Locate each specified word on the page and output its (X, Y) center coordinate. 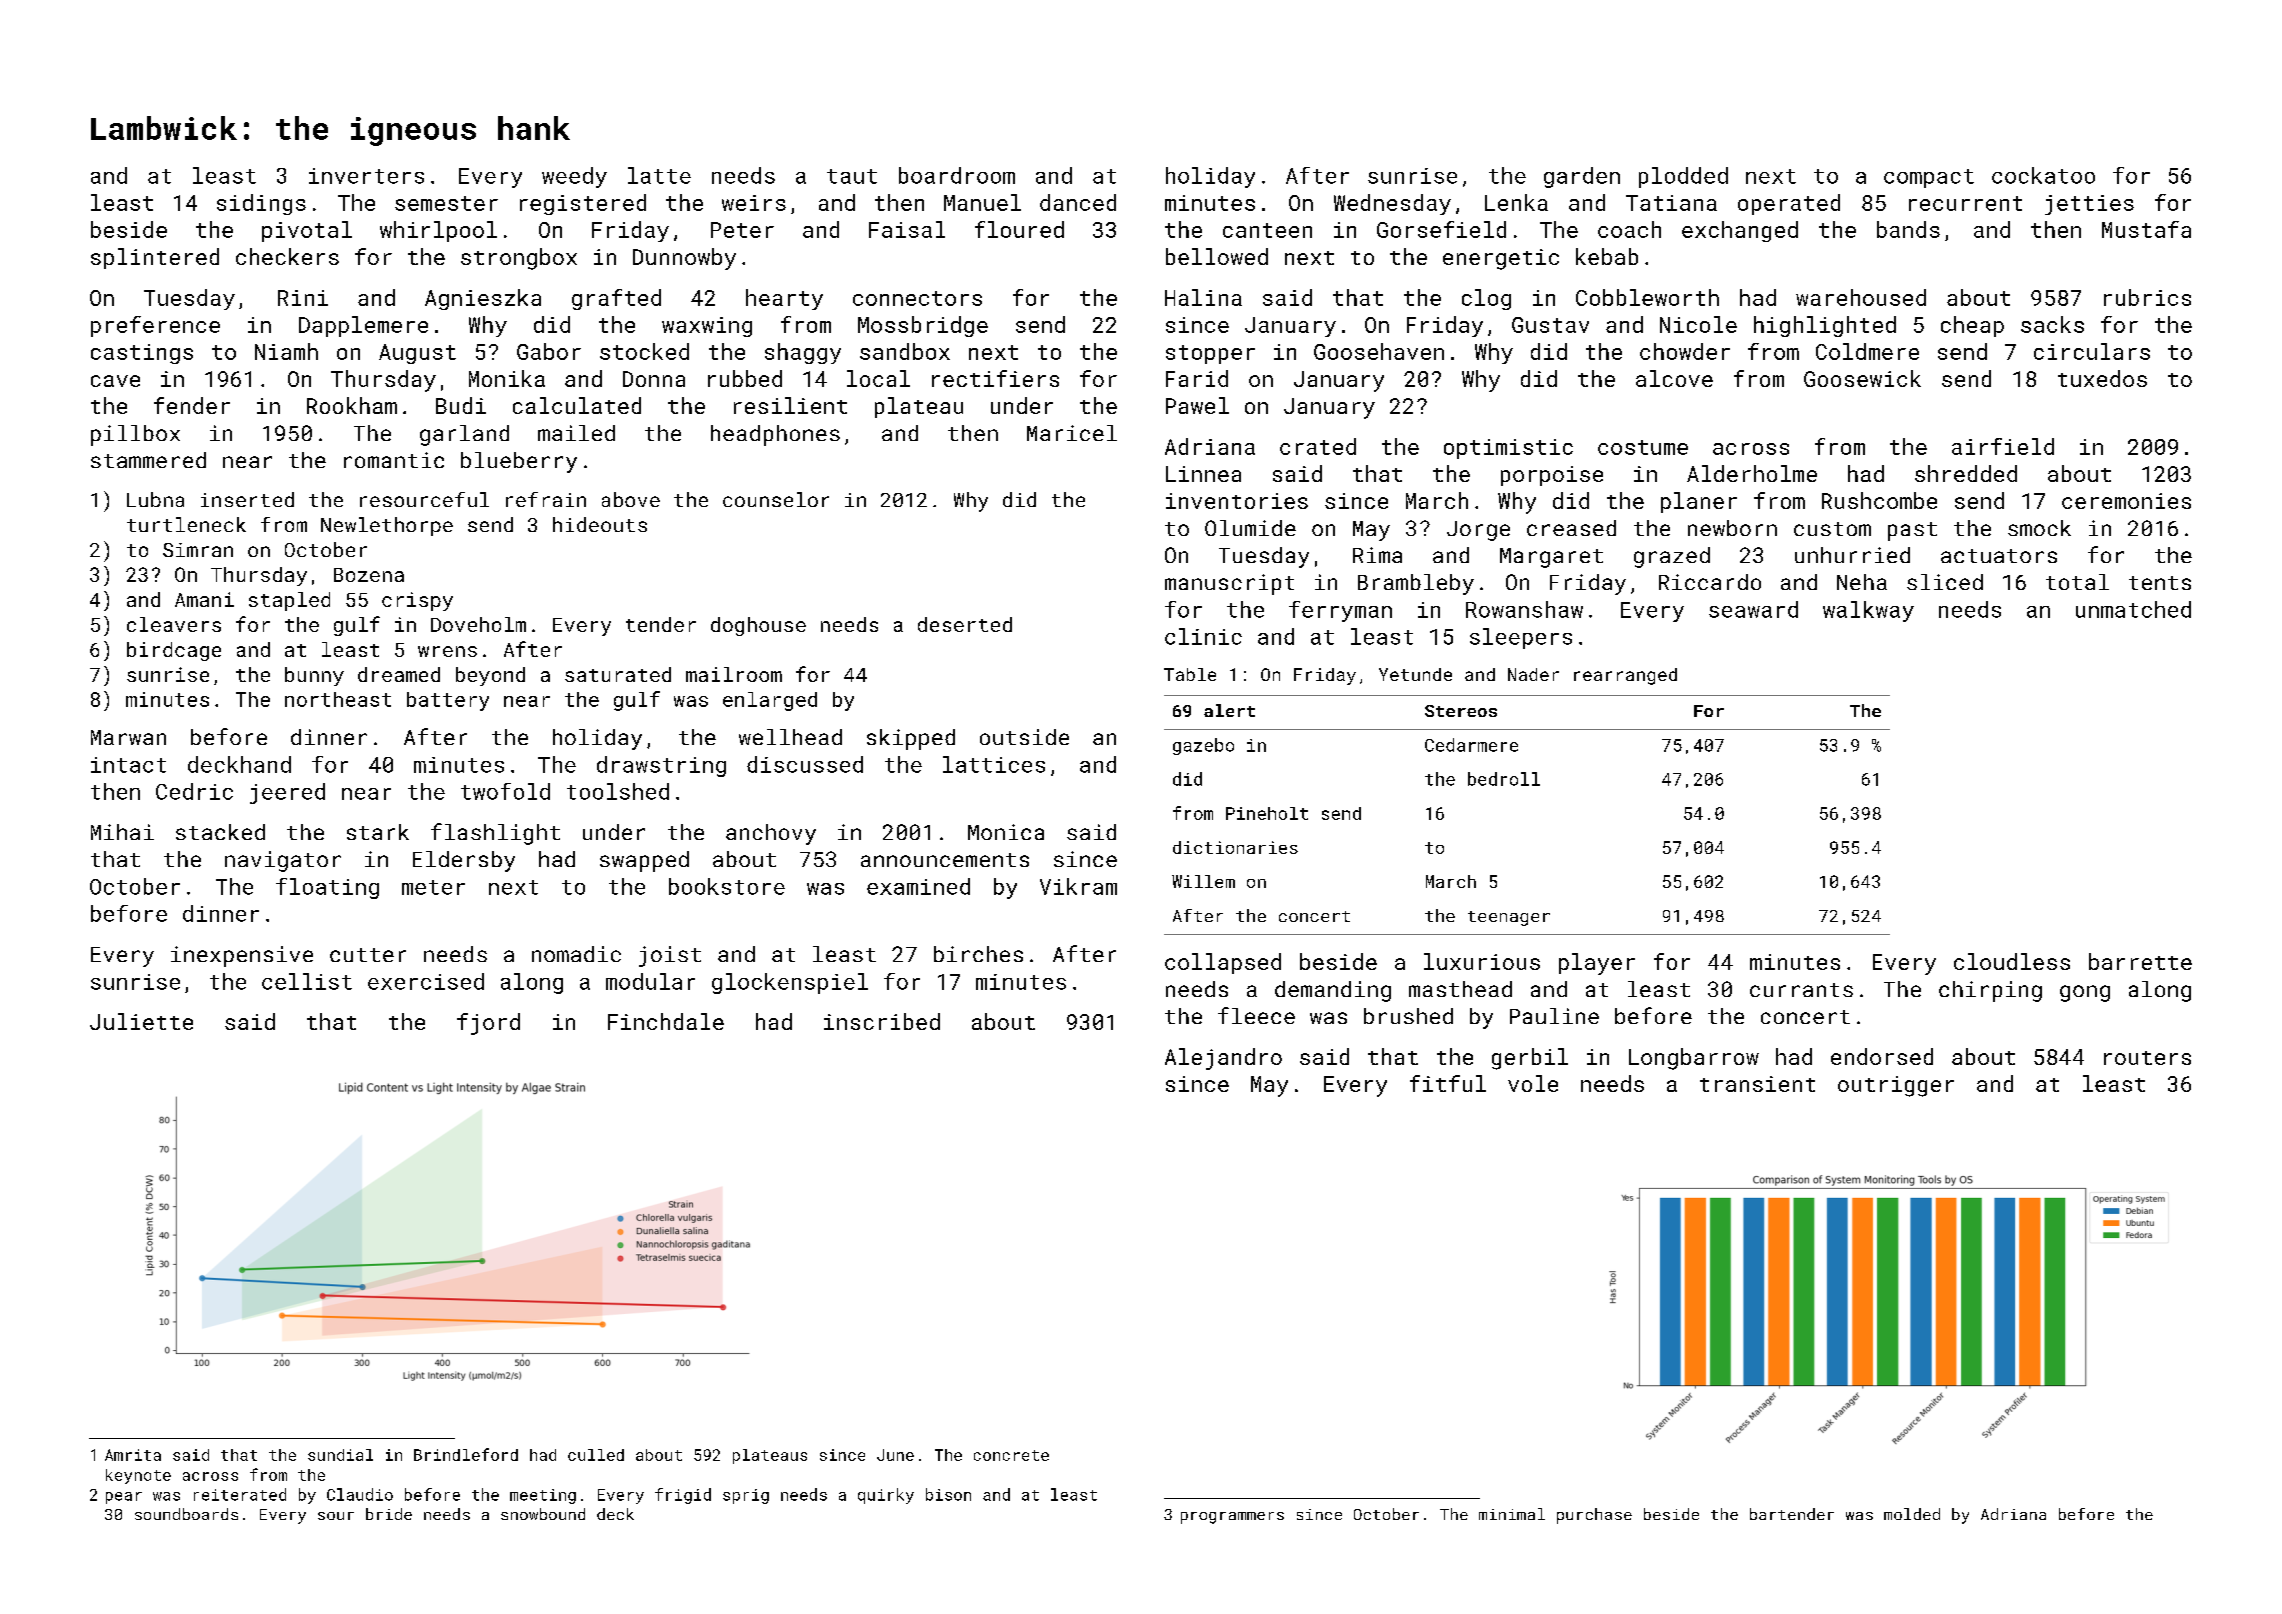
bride (389, 1514)
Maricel (1072, 433)
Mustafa (2146, 229)
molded (1912, 1514)
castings (142, 354)
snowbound (543, 1514)
